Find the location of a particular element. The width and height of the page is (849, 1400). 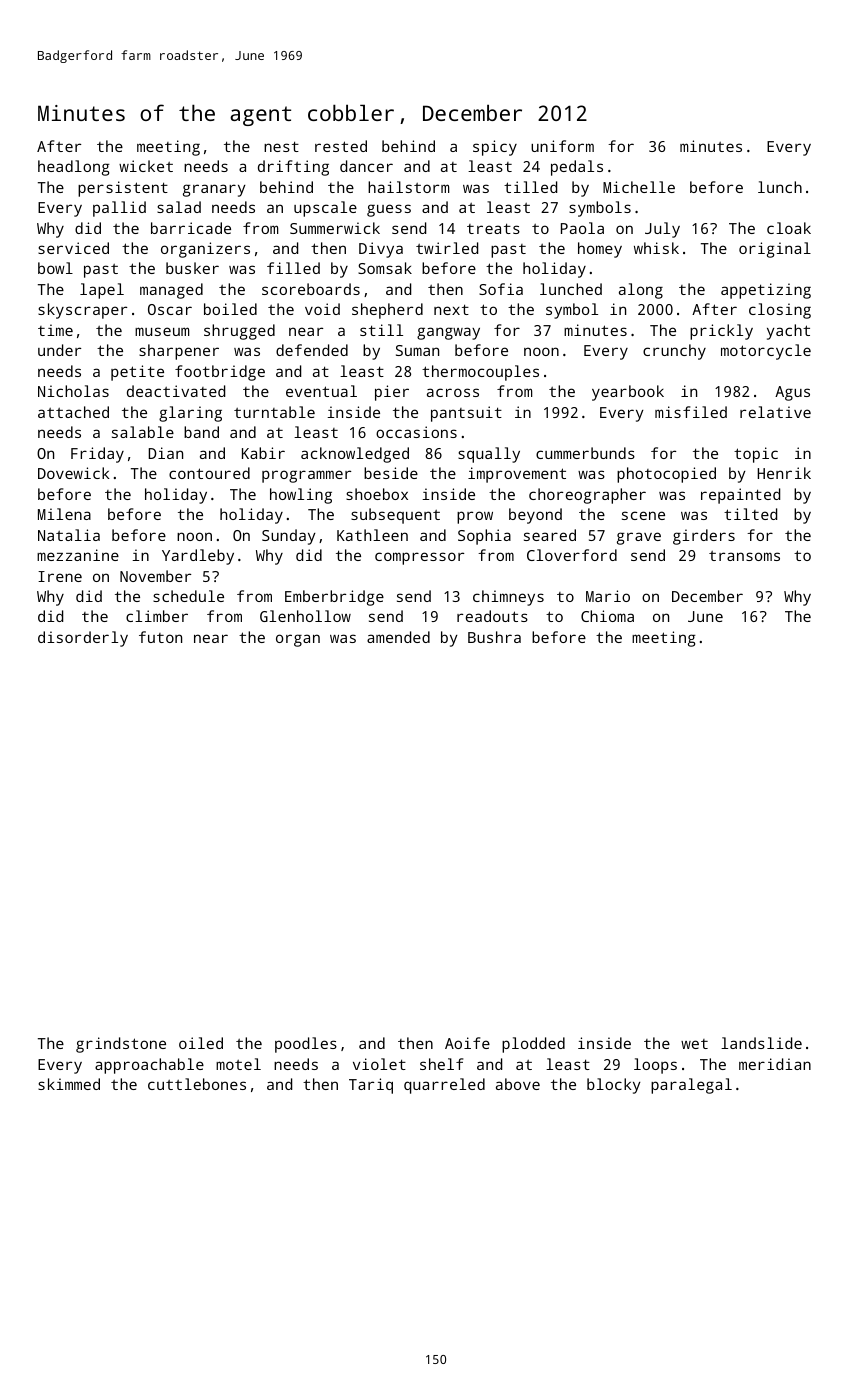

disorderly is located at coordinates (83, 639).
